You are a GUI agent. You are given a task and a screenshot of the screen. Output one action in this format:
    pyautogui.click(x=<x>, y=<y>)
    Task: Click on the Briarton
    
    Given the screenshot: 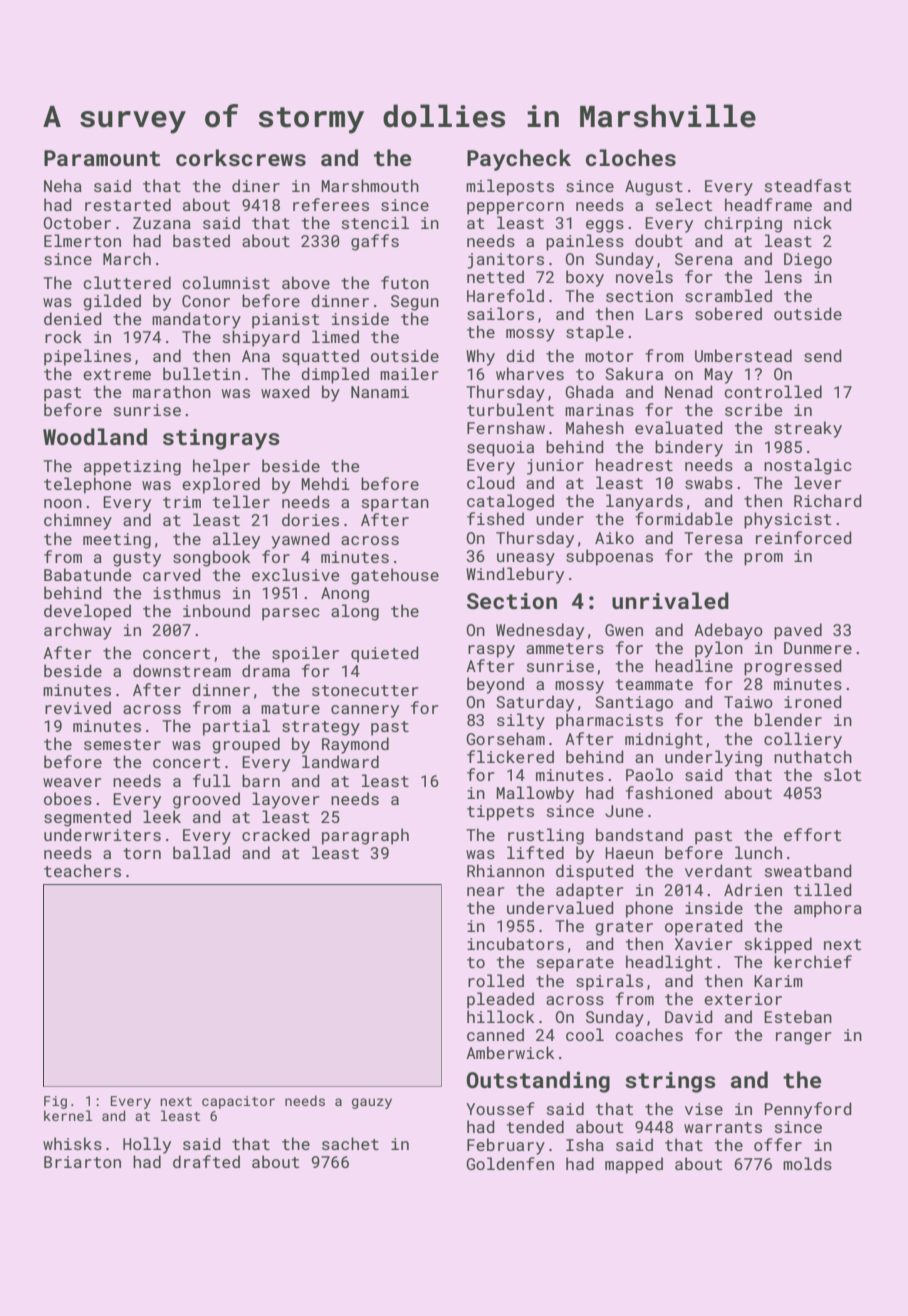 What is the action you would take?
    pyautogui.click(x=82, y=1162)
